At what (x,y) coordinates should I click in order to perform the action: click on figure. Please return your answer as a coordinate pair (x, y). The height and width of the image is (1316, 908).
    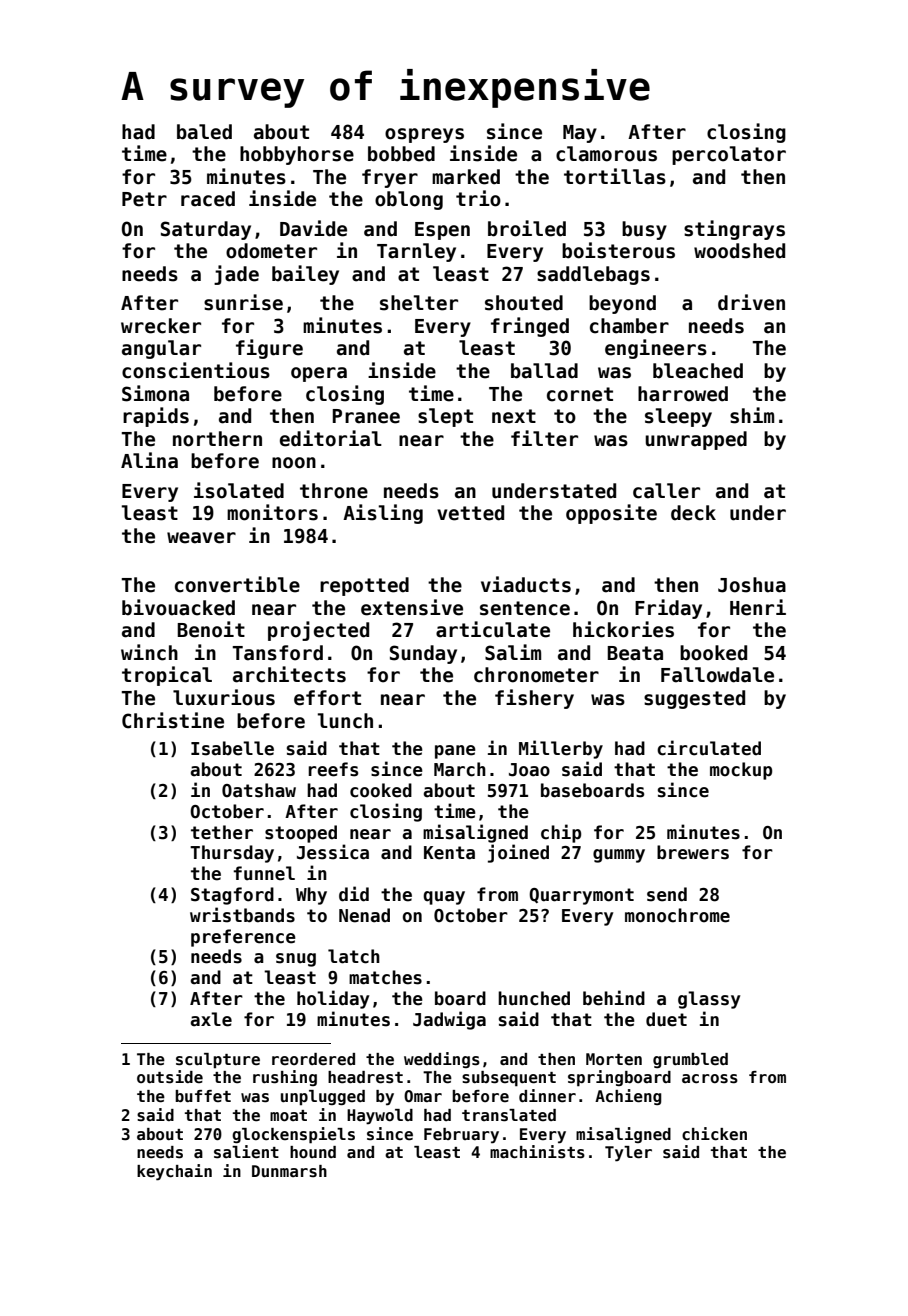
    Looking at the image, I should click on (269, 349).
